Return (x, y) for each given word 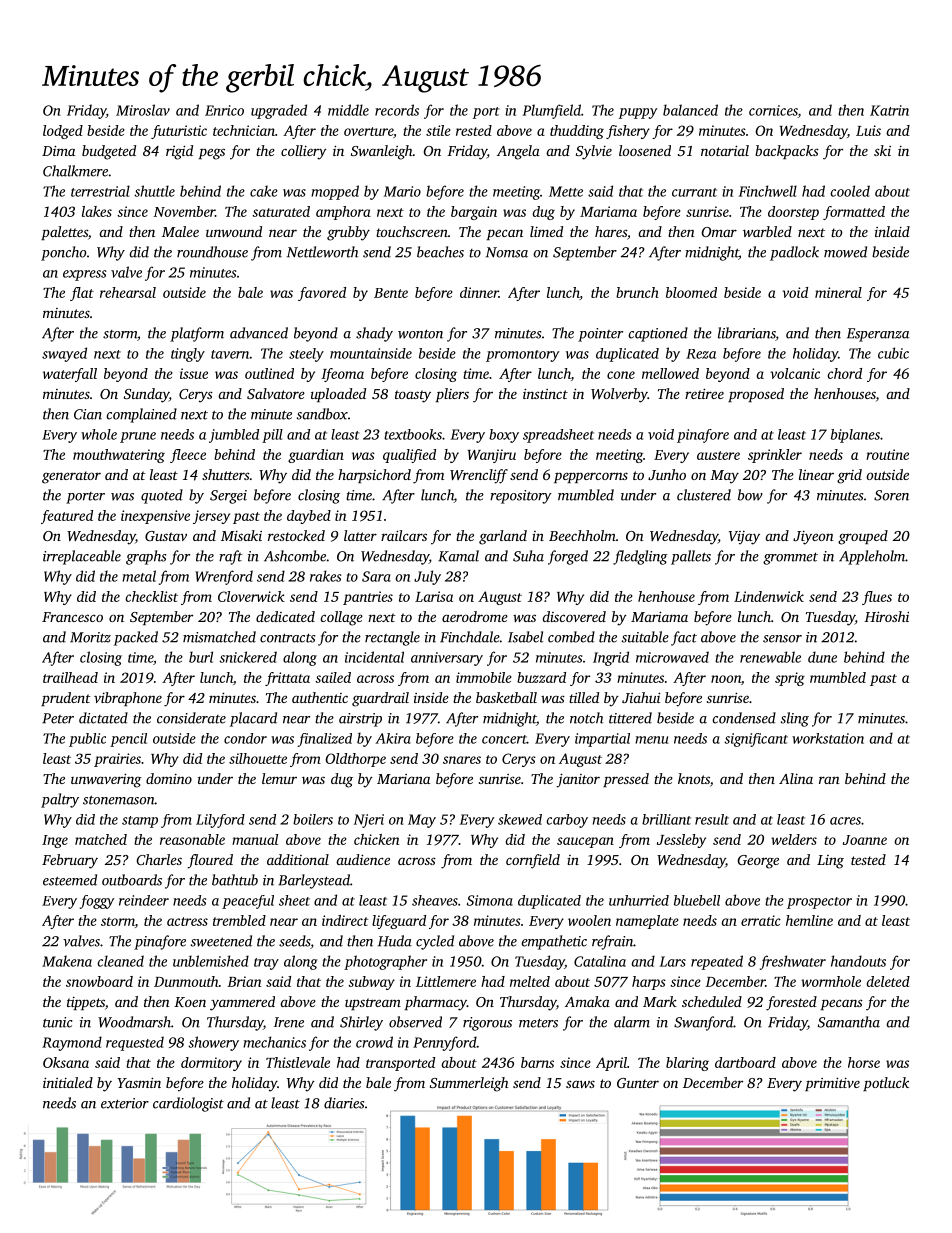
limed (546, 231)
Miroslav (143, 110)
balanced (690, 110)
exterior (125, 1103)
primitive (832, 1084)
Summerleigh (469, 1084)
